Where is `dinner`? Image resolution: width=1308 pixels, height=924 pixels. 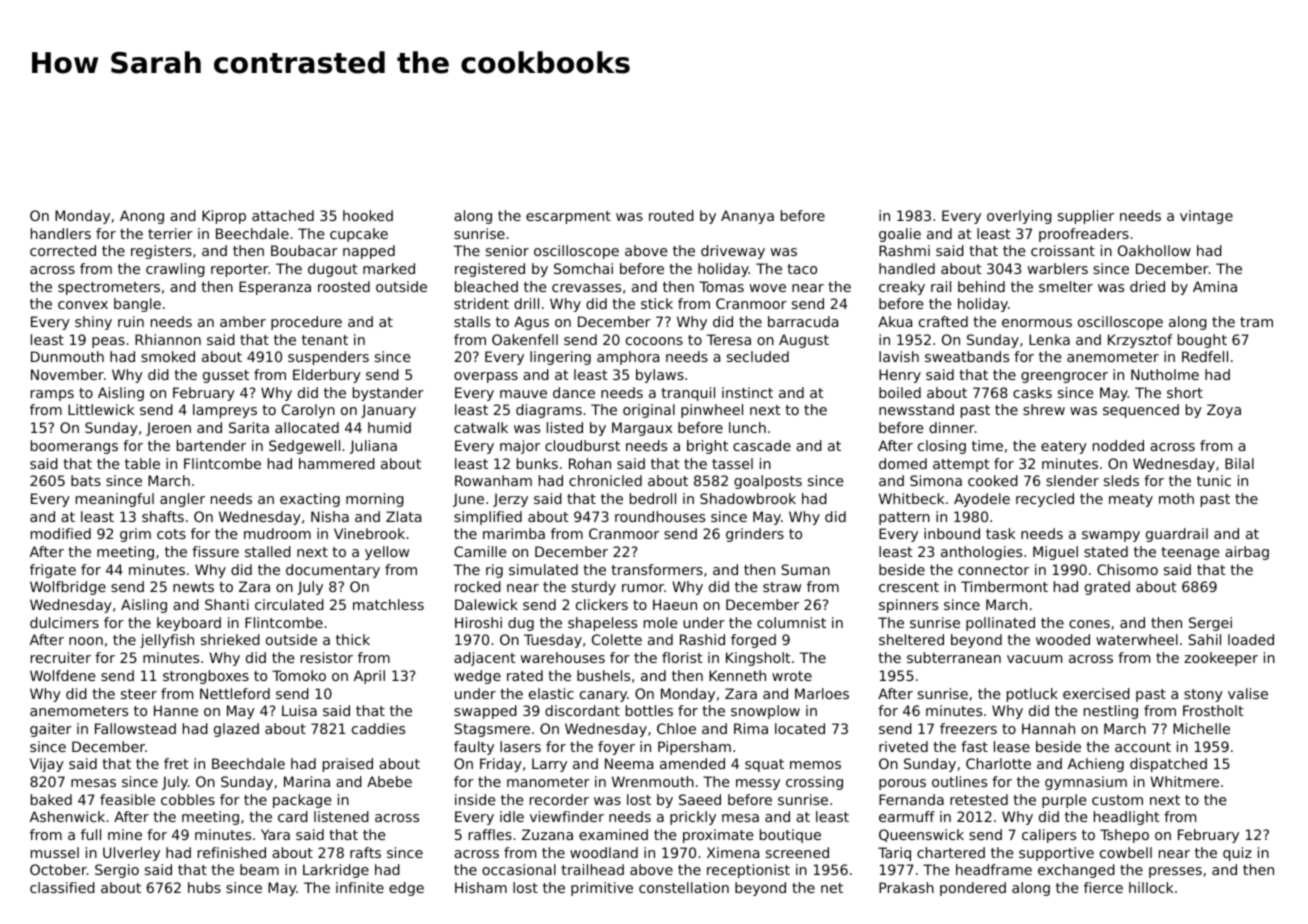
dinner is located at coordinates (952, 427).
